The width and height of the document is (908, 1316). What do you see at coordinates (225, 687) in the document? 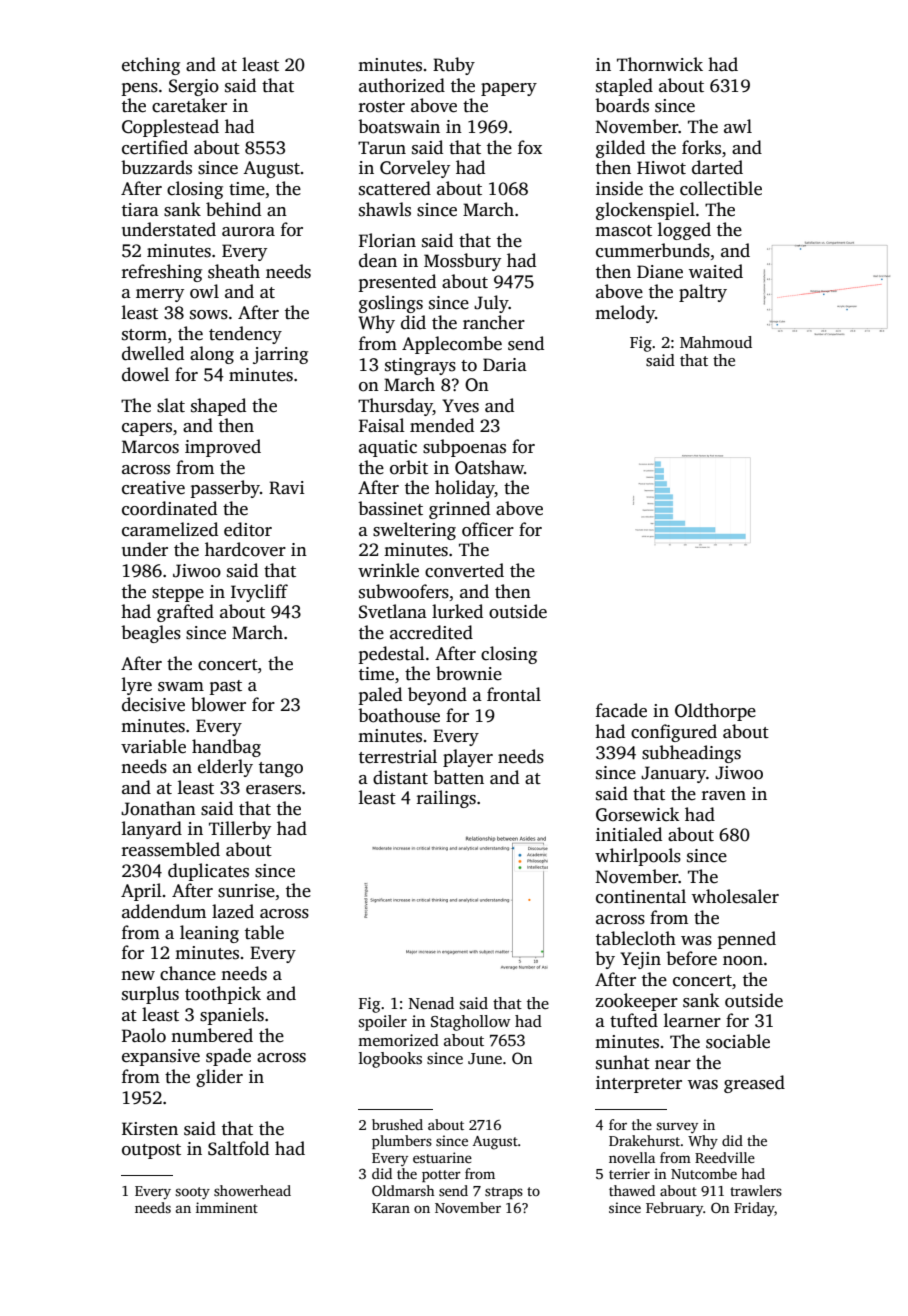
I see `past` at bounding box center [225, 687].
